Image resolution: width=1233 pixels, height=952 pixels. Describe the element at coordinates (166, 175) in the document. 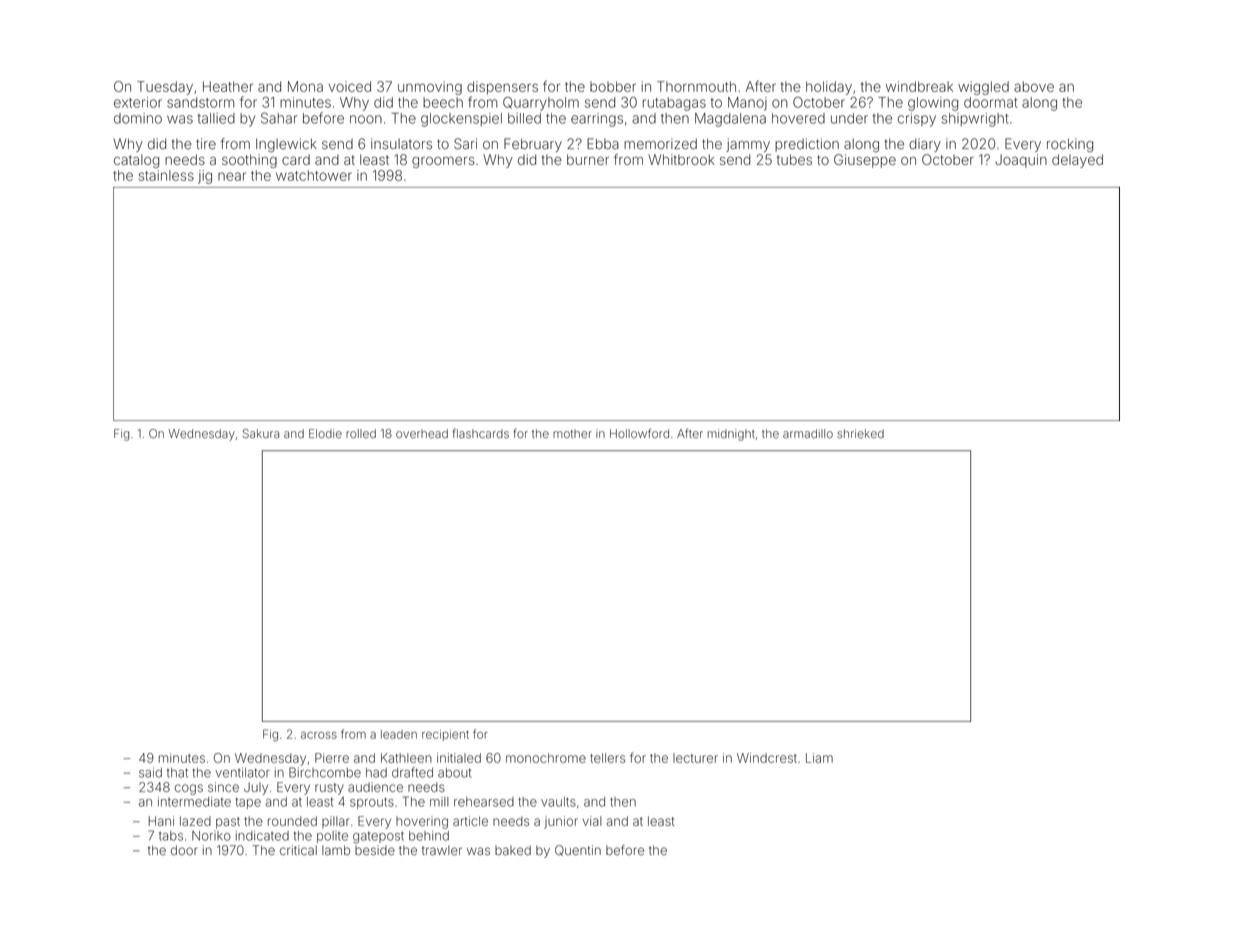

I see `stainless` at that location.
